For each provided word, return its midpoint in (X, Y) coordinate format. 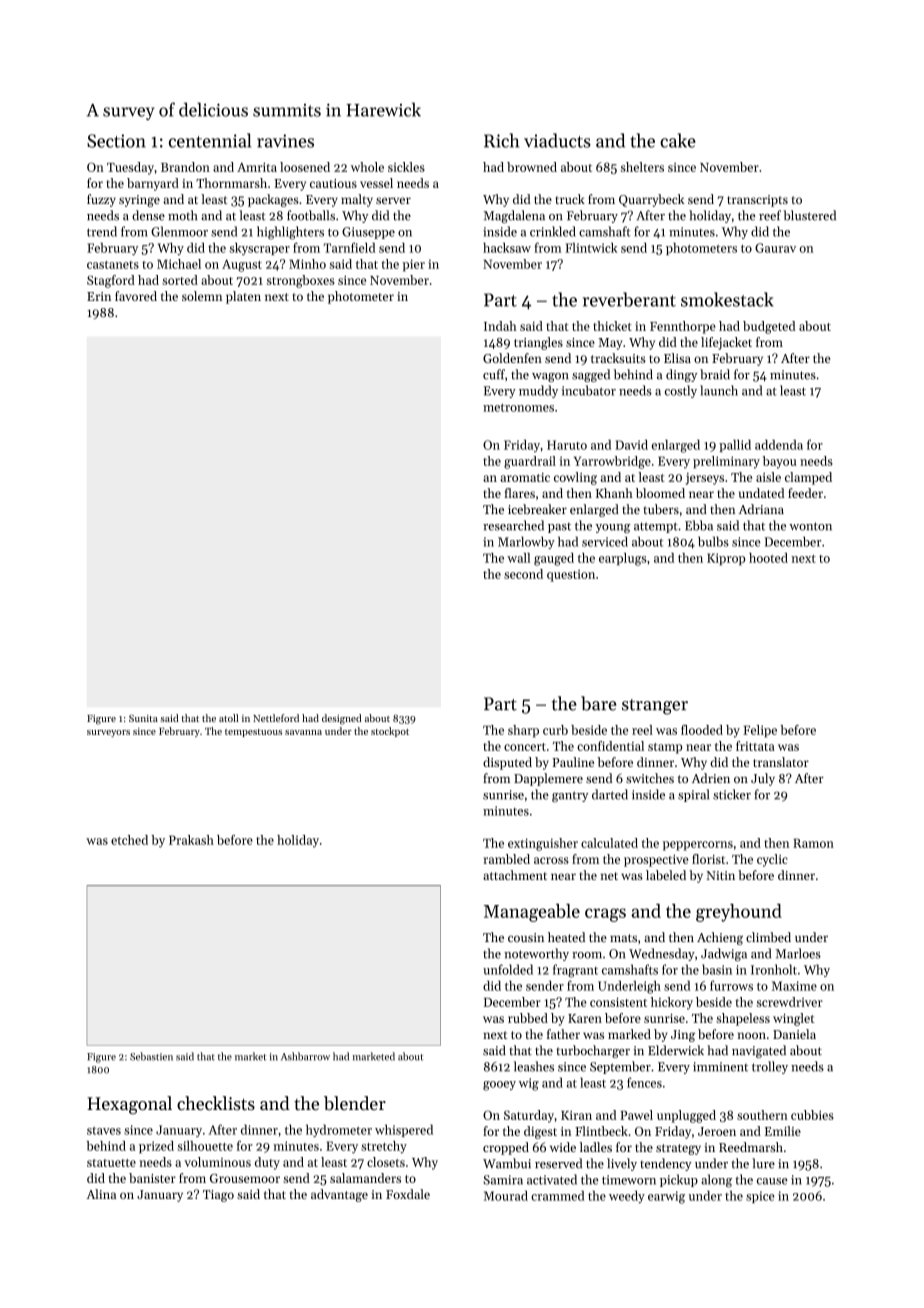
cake (678, 140)
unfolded (508, 969)
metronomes (518, 407)
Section (116, 141)
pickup (679, 1180)
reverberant (629, 299)
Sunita (143, 718)
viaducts (557, 140)
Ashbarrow (305, 1056)
